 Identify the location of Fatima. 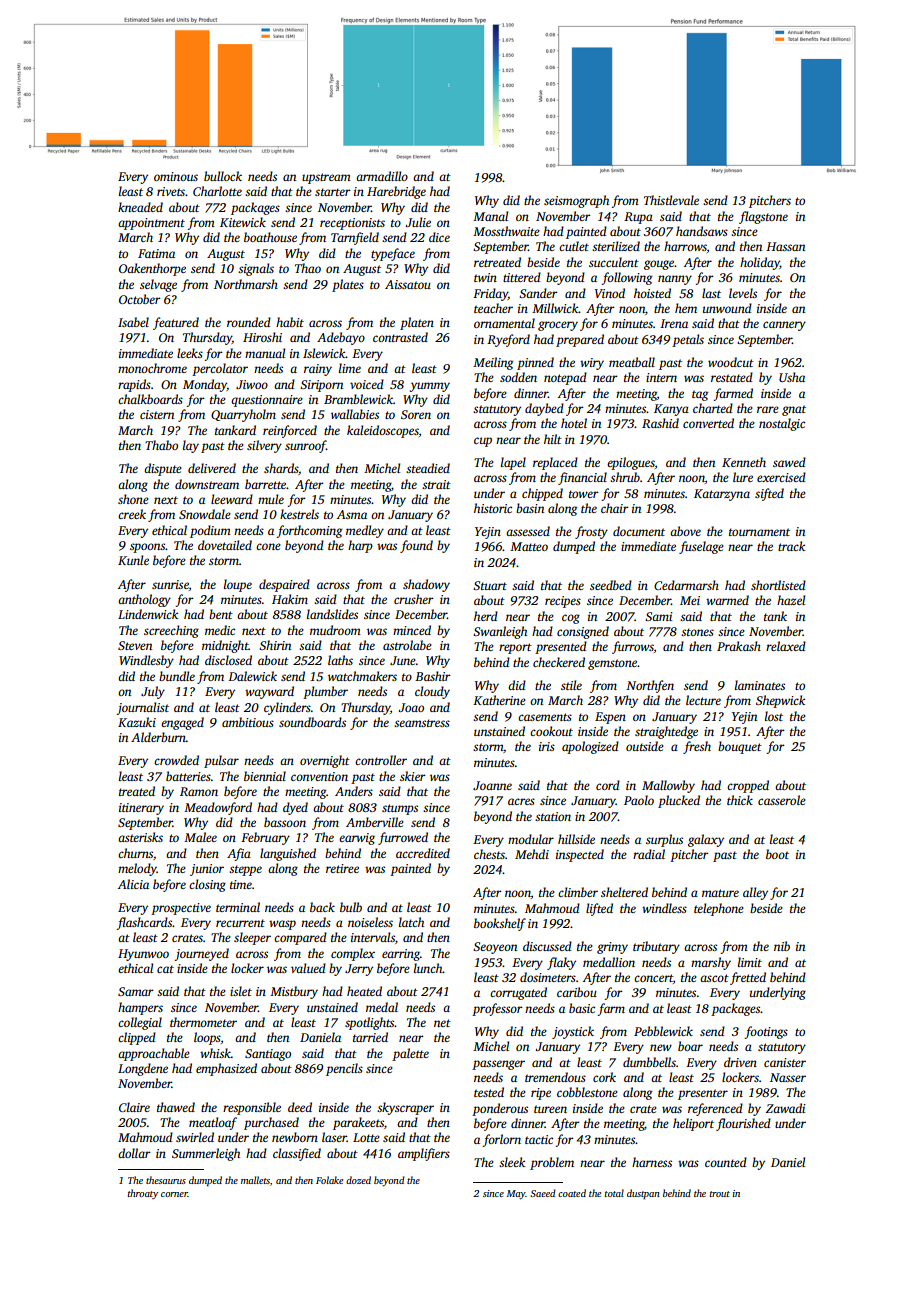
(156, 253).
